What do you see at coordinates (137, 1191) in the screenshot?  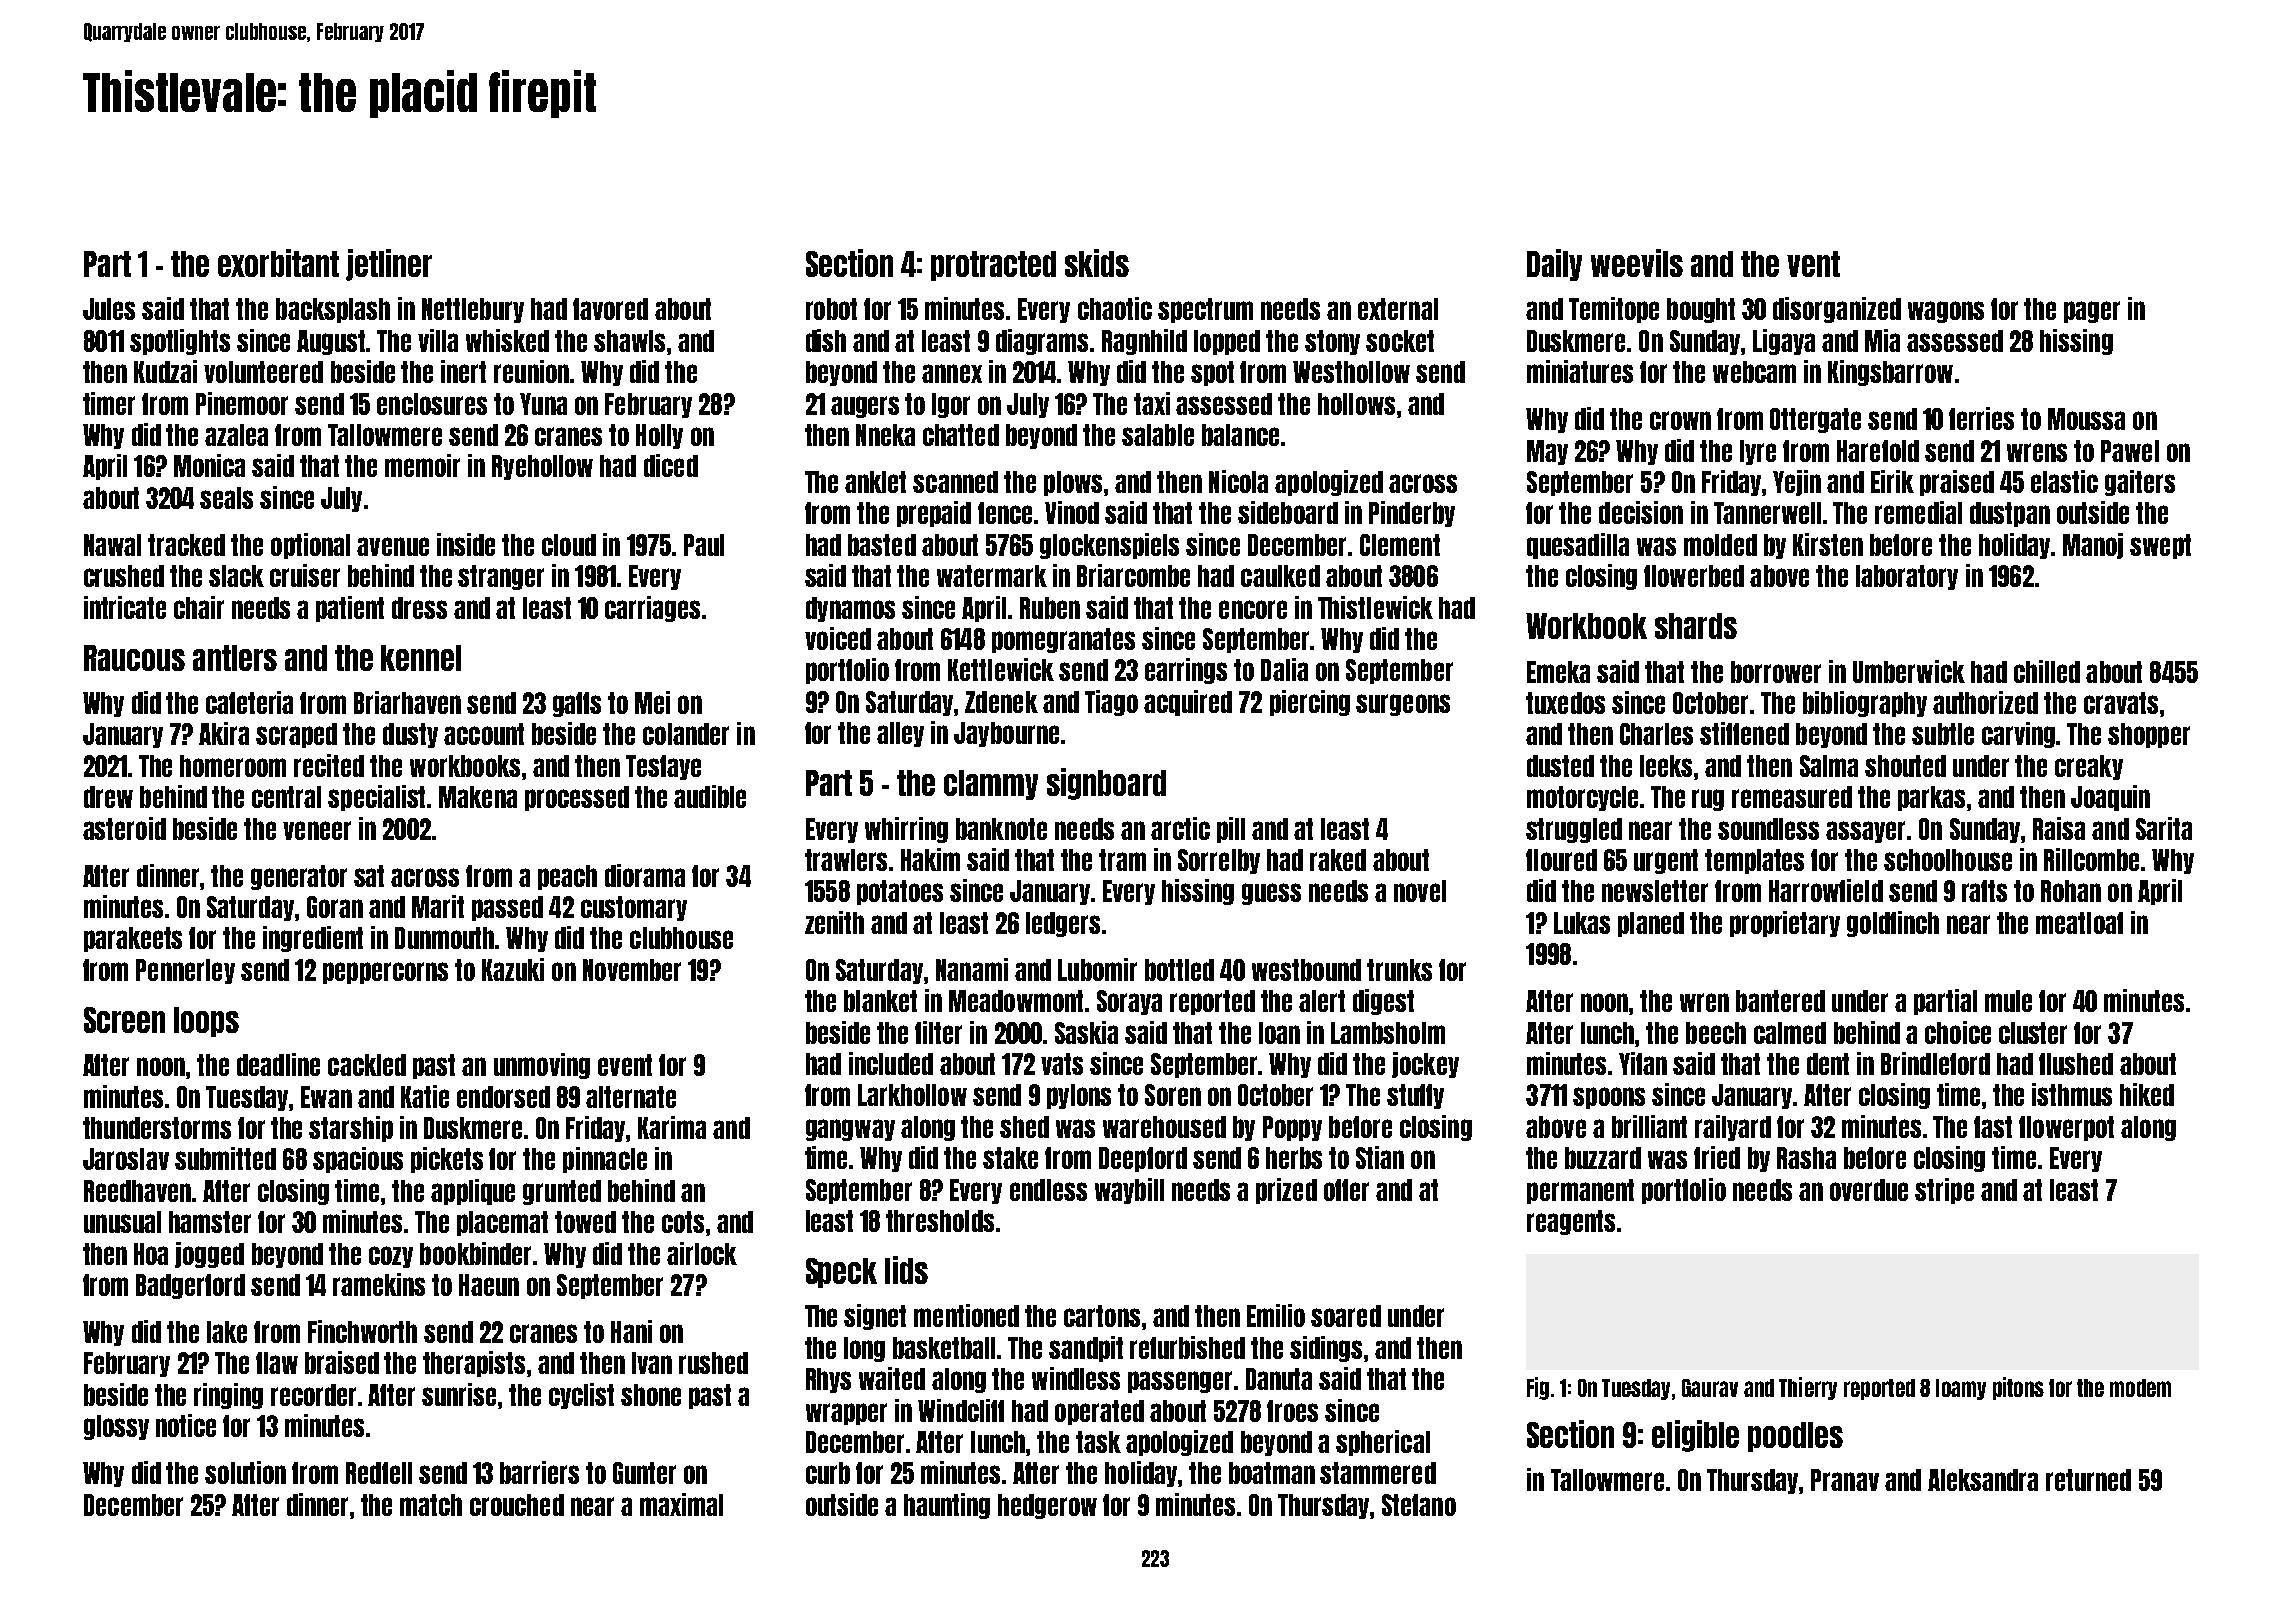 I see `Reedhaven` at bounding box center [137, 1191].
